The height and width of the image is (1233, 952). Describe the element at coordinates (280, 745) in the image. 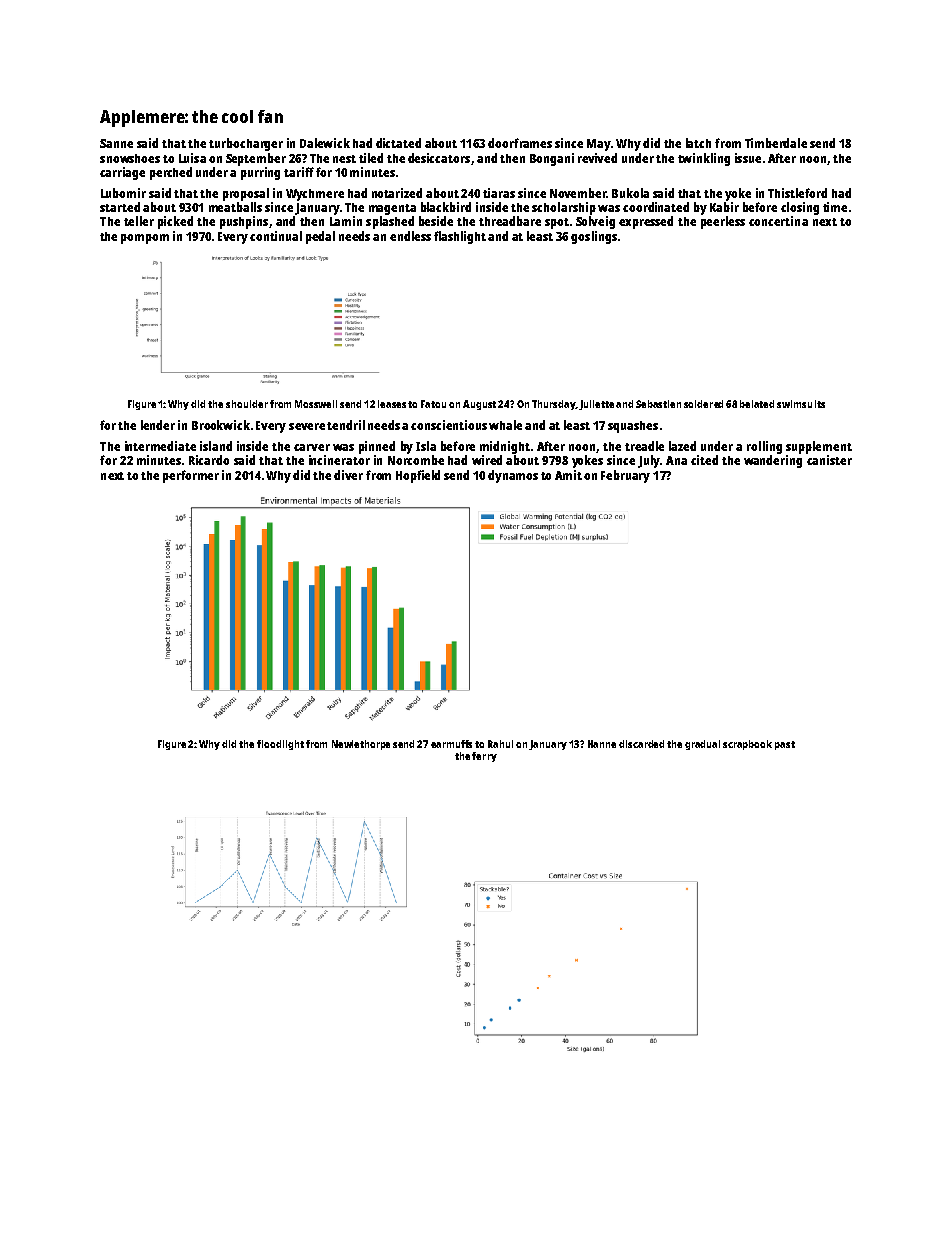

I see `floodlight` at that location.
